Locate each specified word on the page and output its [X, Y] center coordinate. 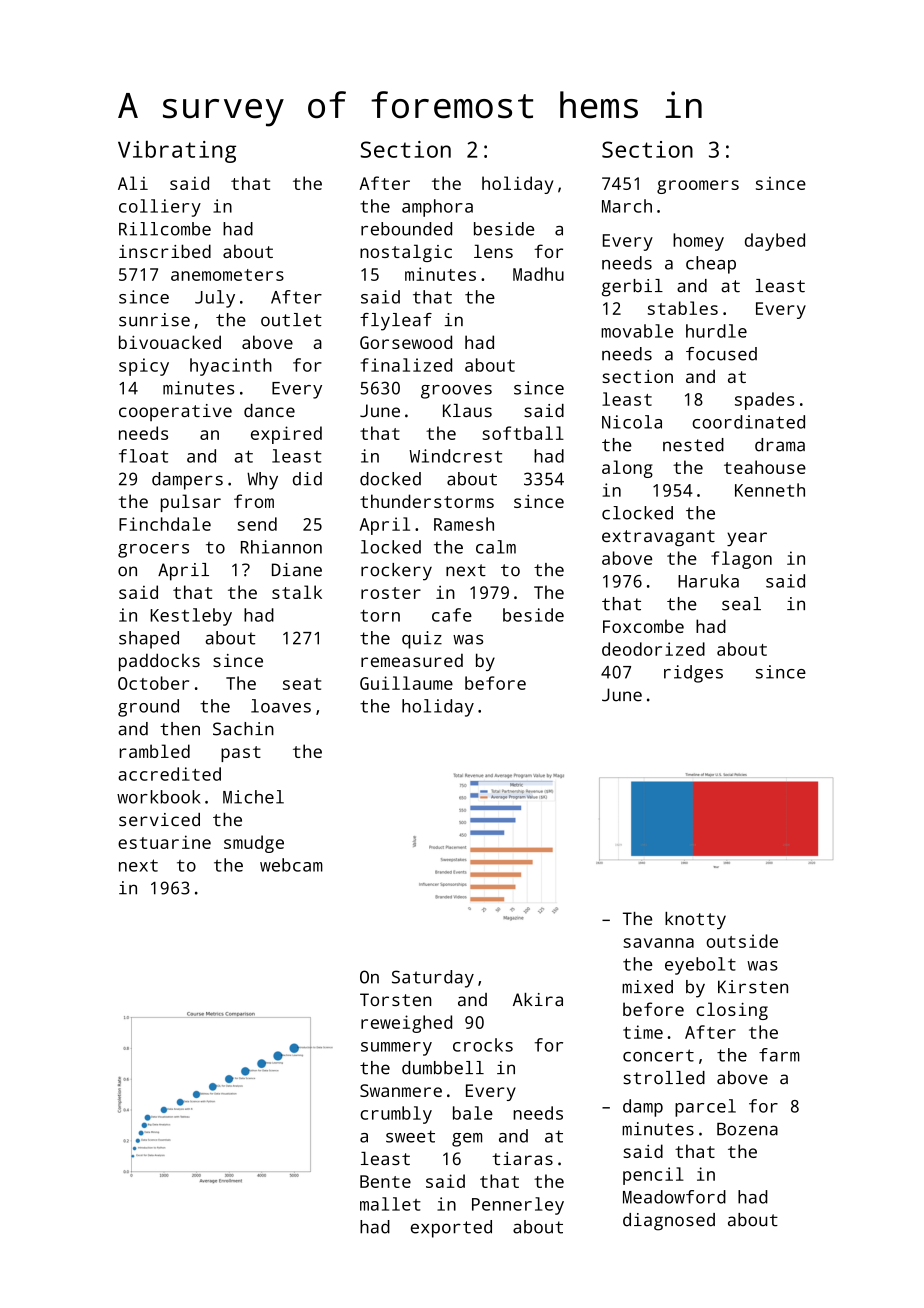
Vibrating [177, 152]
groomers [698, 187]
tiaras [522, 1158]
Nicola [632, 422]
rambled [154, 751]
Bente [385, 1181]
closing [732, 1011]
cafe [452, 615]
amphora [437, 208]
